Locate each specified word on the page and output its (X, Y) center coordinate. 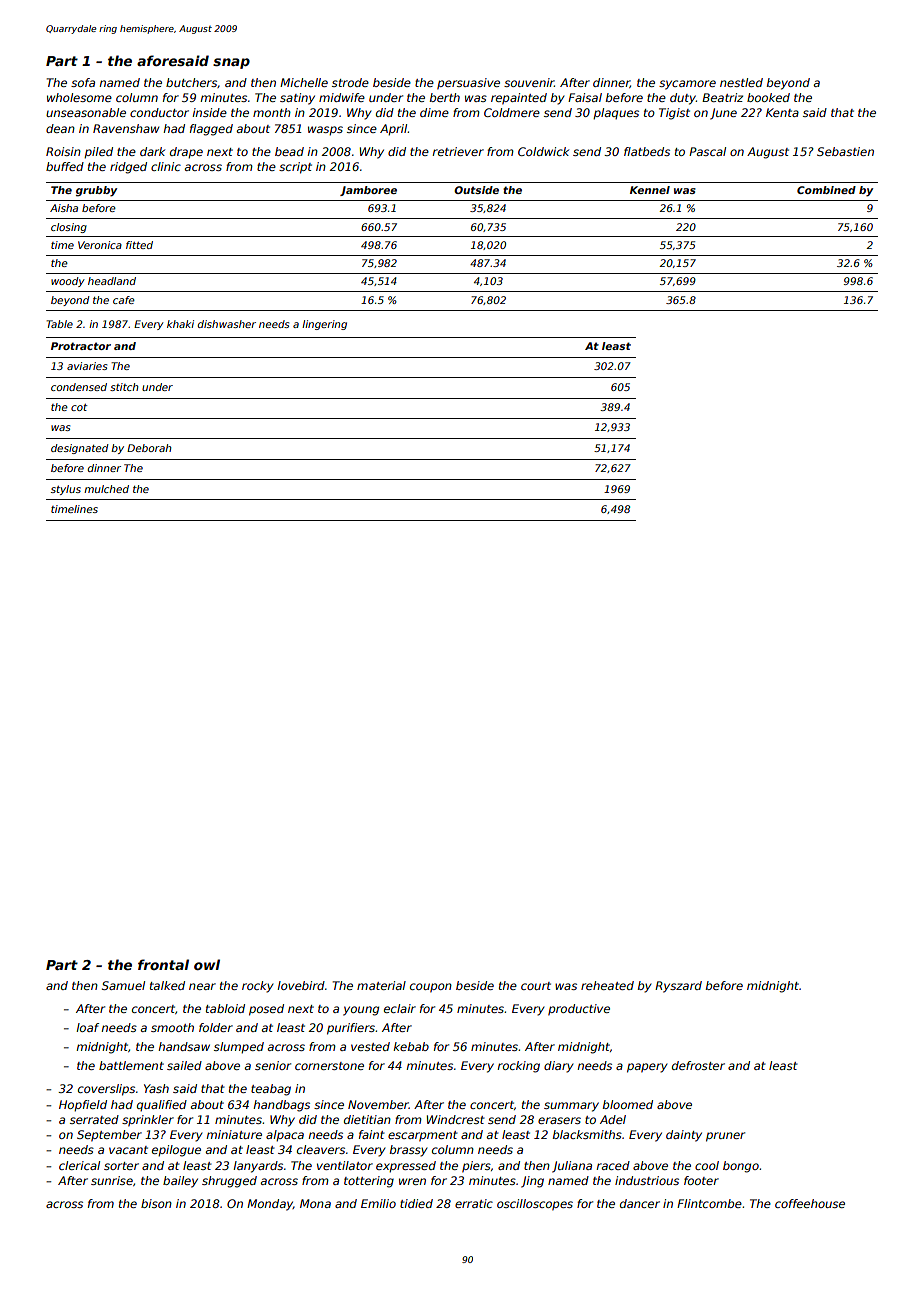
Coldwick (543, 151)
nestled (741, 82)
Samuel (123, 985)
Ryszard (678, 987)
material (381, 985)
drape (186, 153)
